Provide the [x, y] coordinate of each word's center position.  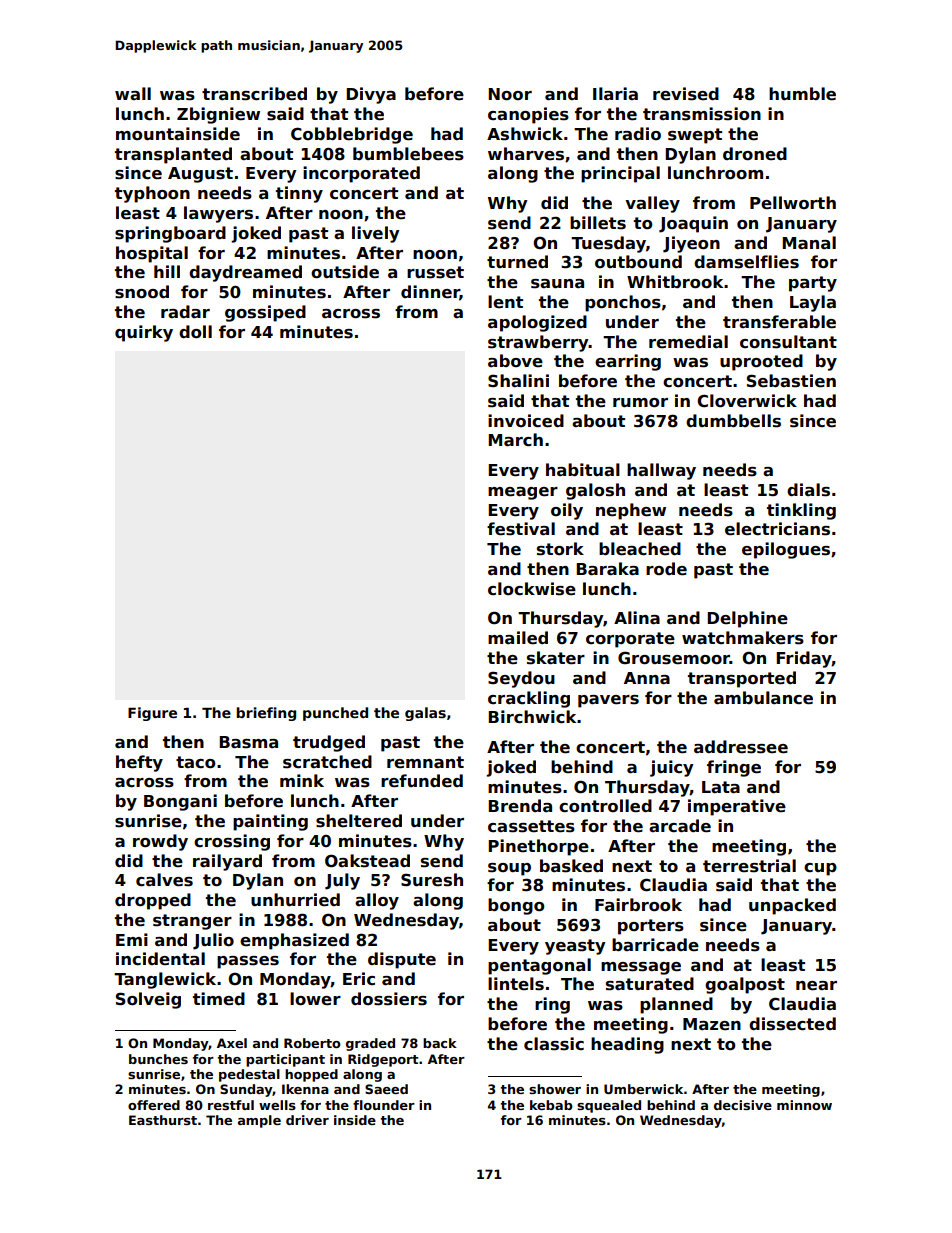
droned [755, 154]
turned [517, 262]
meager [523, 493]
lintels [516, 984]
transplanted [173, 155]
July [342, 881]
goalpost [745, 985]
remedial [688, 342]
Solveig [148, 1000]
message [641, 968]
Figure [152, 714]
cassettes [531, 826]
